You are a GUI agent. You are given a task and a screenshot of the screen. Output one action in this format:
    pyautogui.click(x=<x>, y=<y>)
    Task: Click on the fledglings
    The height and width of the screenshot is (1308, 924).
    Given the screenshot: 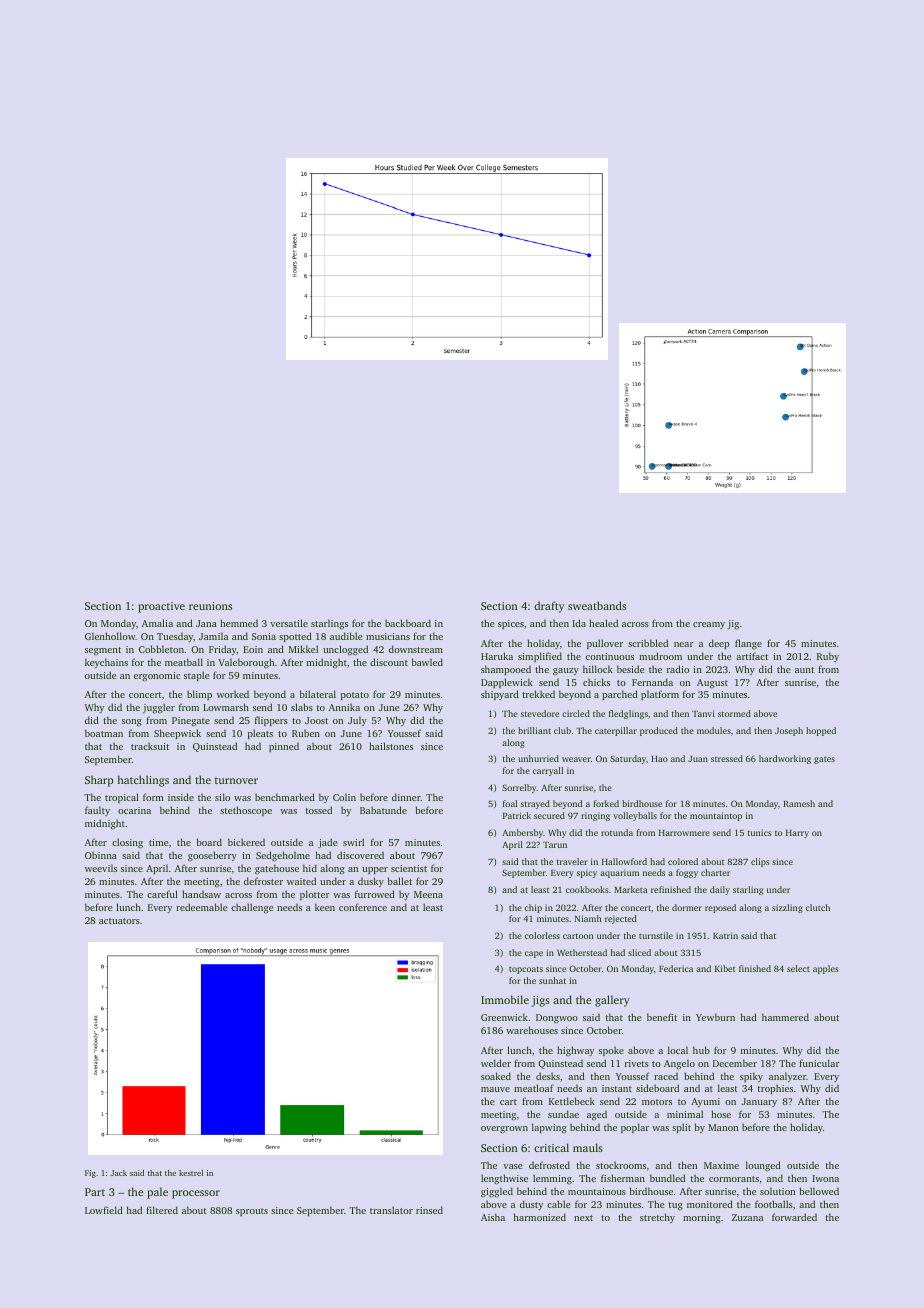 What is the action you would take?
    pyautogui.click(x=628, y=714)
